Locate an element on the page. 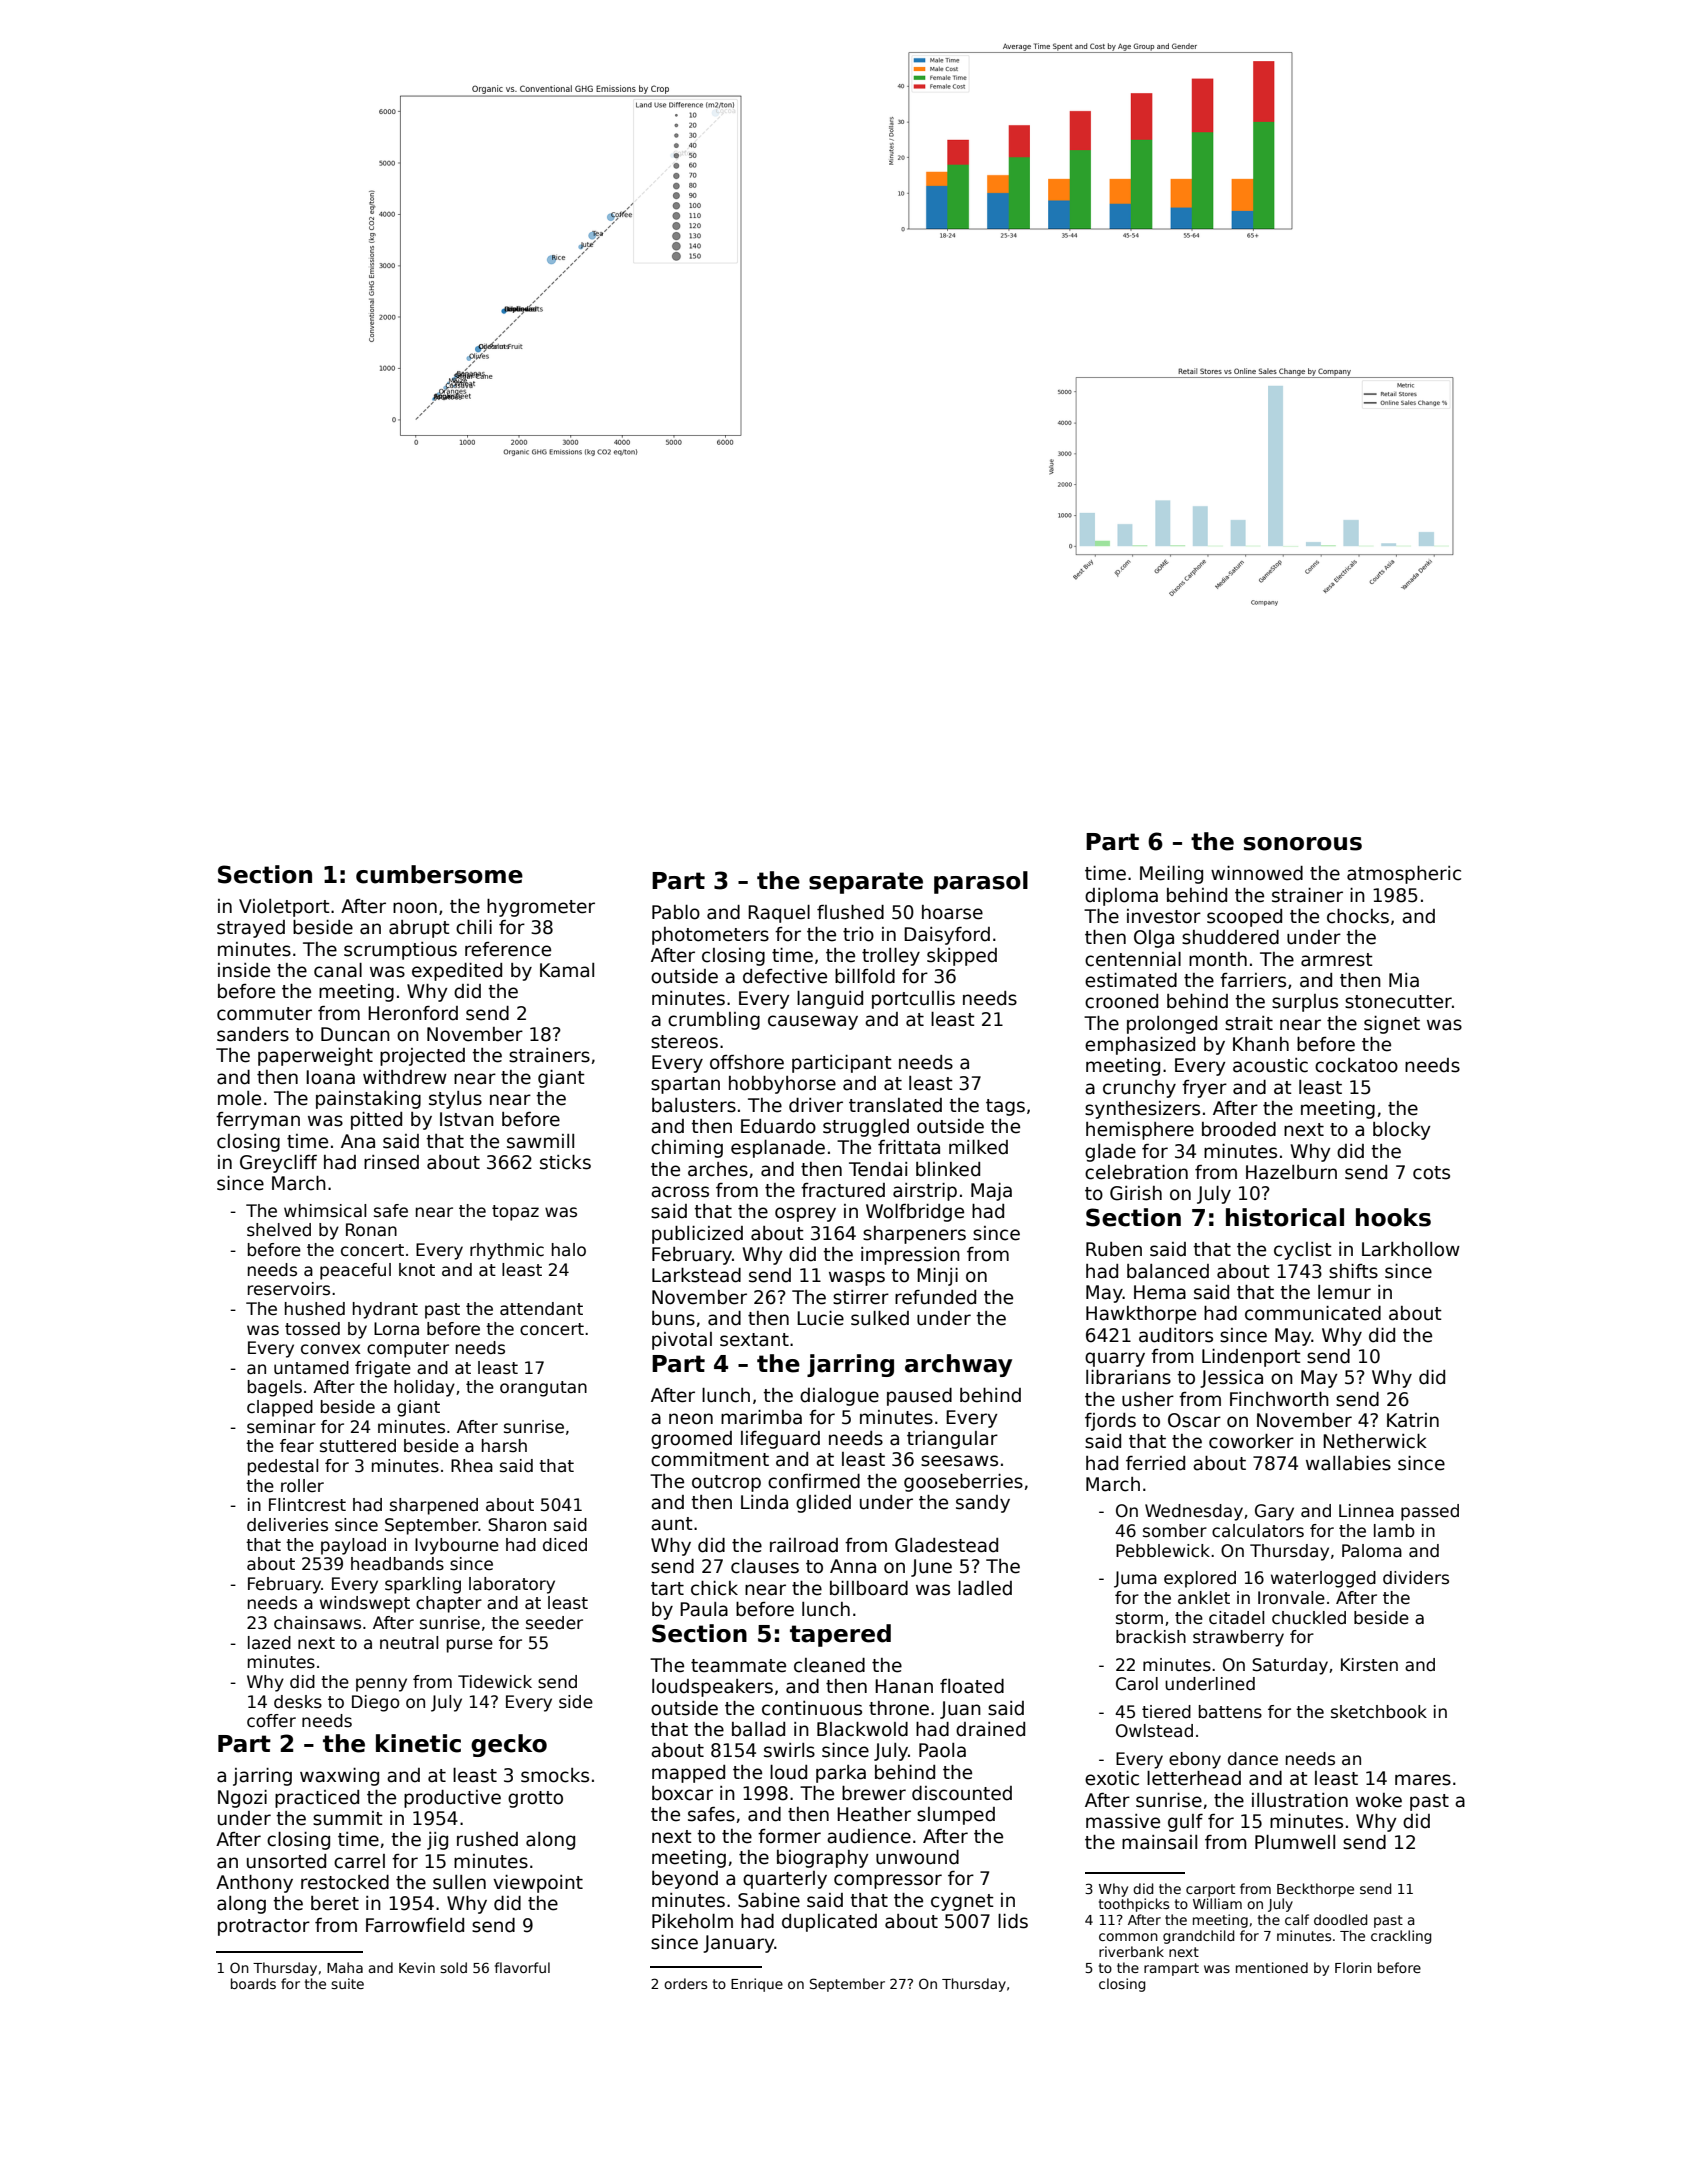 The width and height of the document is (1683, 2178). stuttered is located at coordinates (358, 1446).
